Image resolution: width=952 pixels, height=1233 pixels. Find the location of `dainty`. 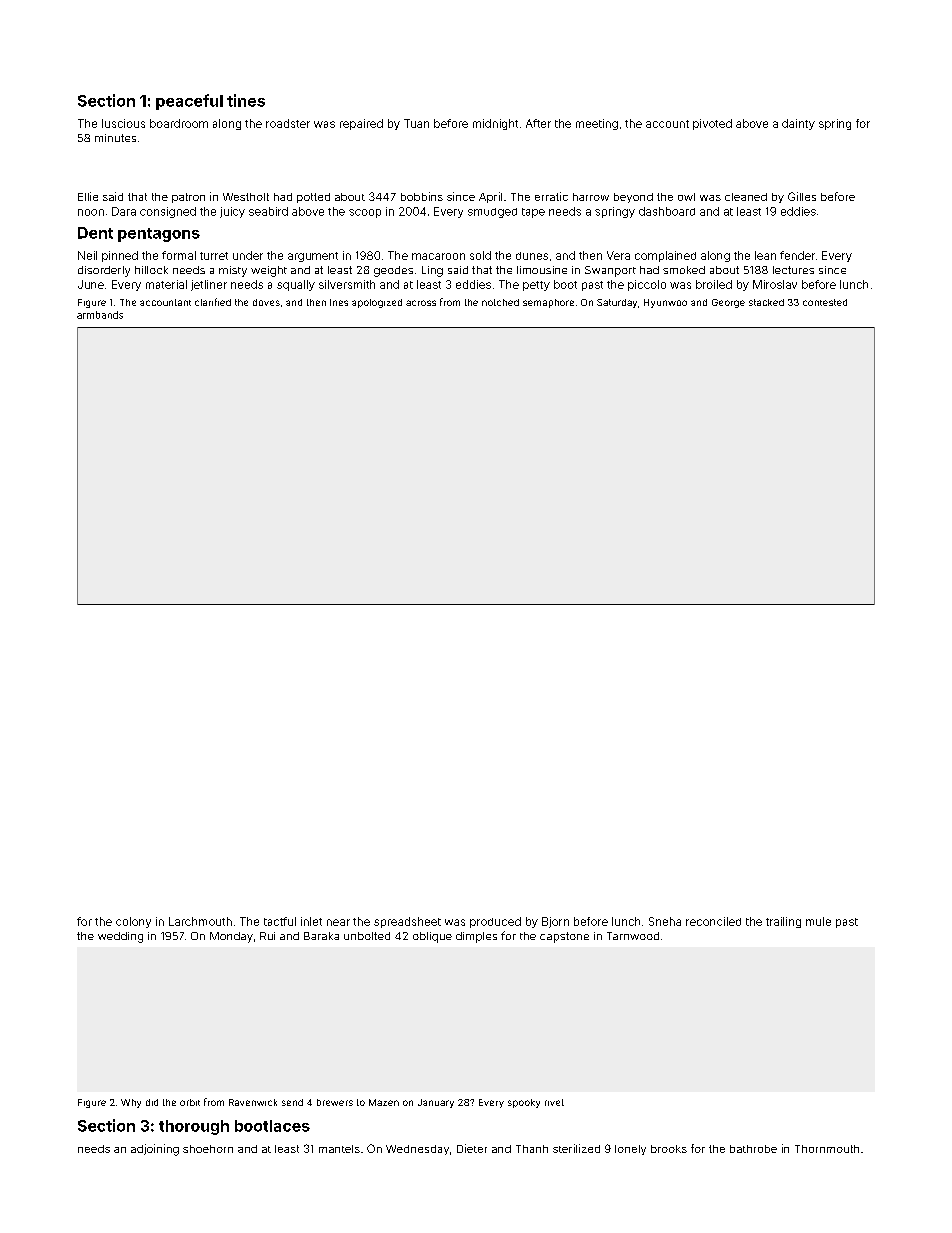

dainty is located at coordinates (798, 124).
